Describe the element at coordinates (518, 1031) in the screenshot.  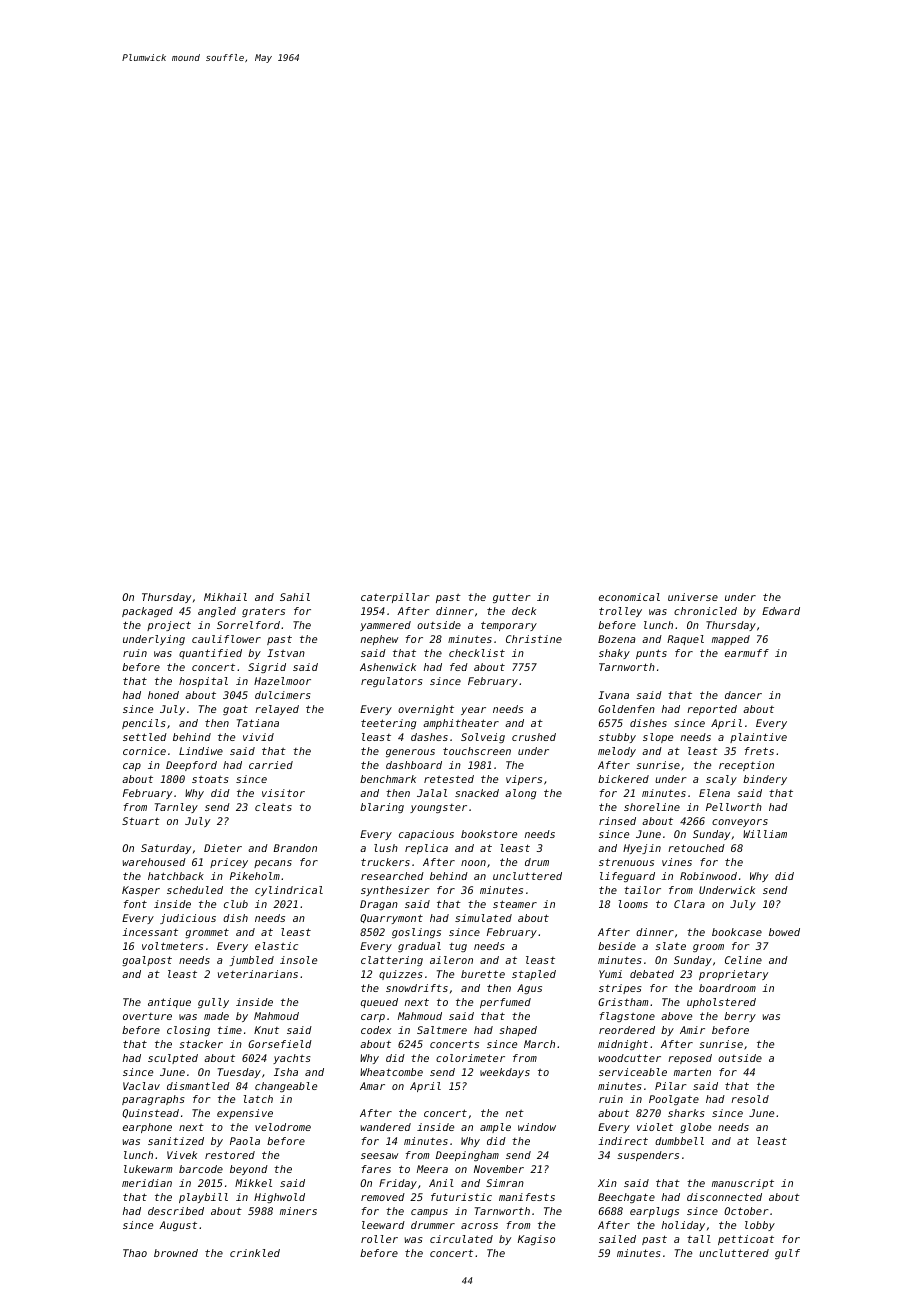
I see `shaped` at that location.
